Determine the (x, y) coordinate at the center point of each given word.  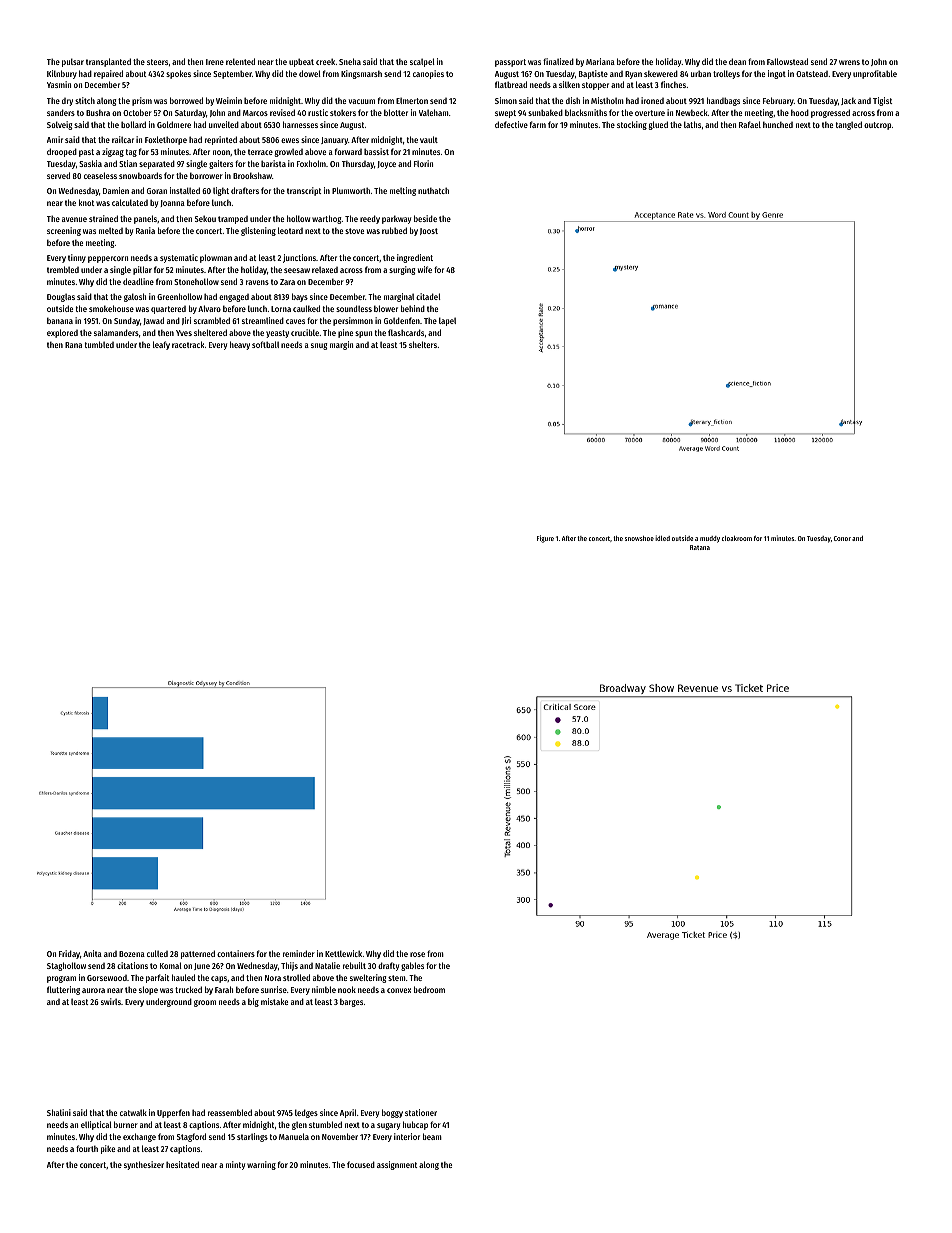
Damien (116, 190)
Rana (73, 345)
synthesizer (144, 1165)
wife (425, 269)
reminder (299, 953)
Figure (545, 539)
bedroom (429, 989)
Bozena (132, 954)
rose (417, 954)
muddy (710, 539)
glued (658, 125)
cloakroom (737, 538)
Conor (842, 538)
